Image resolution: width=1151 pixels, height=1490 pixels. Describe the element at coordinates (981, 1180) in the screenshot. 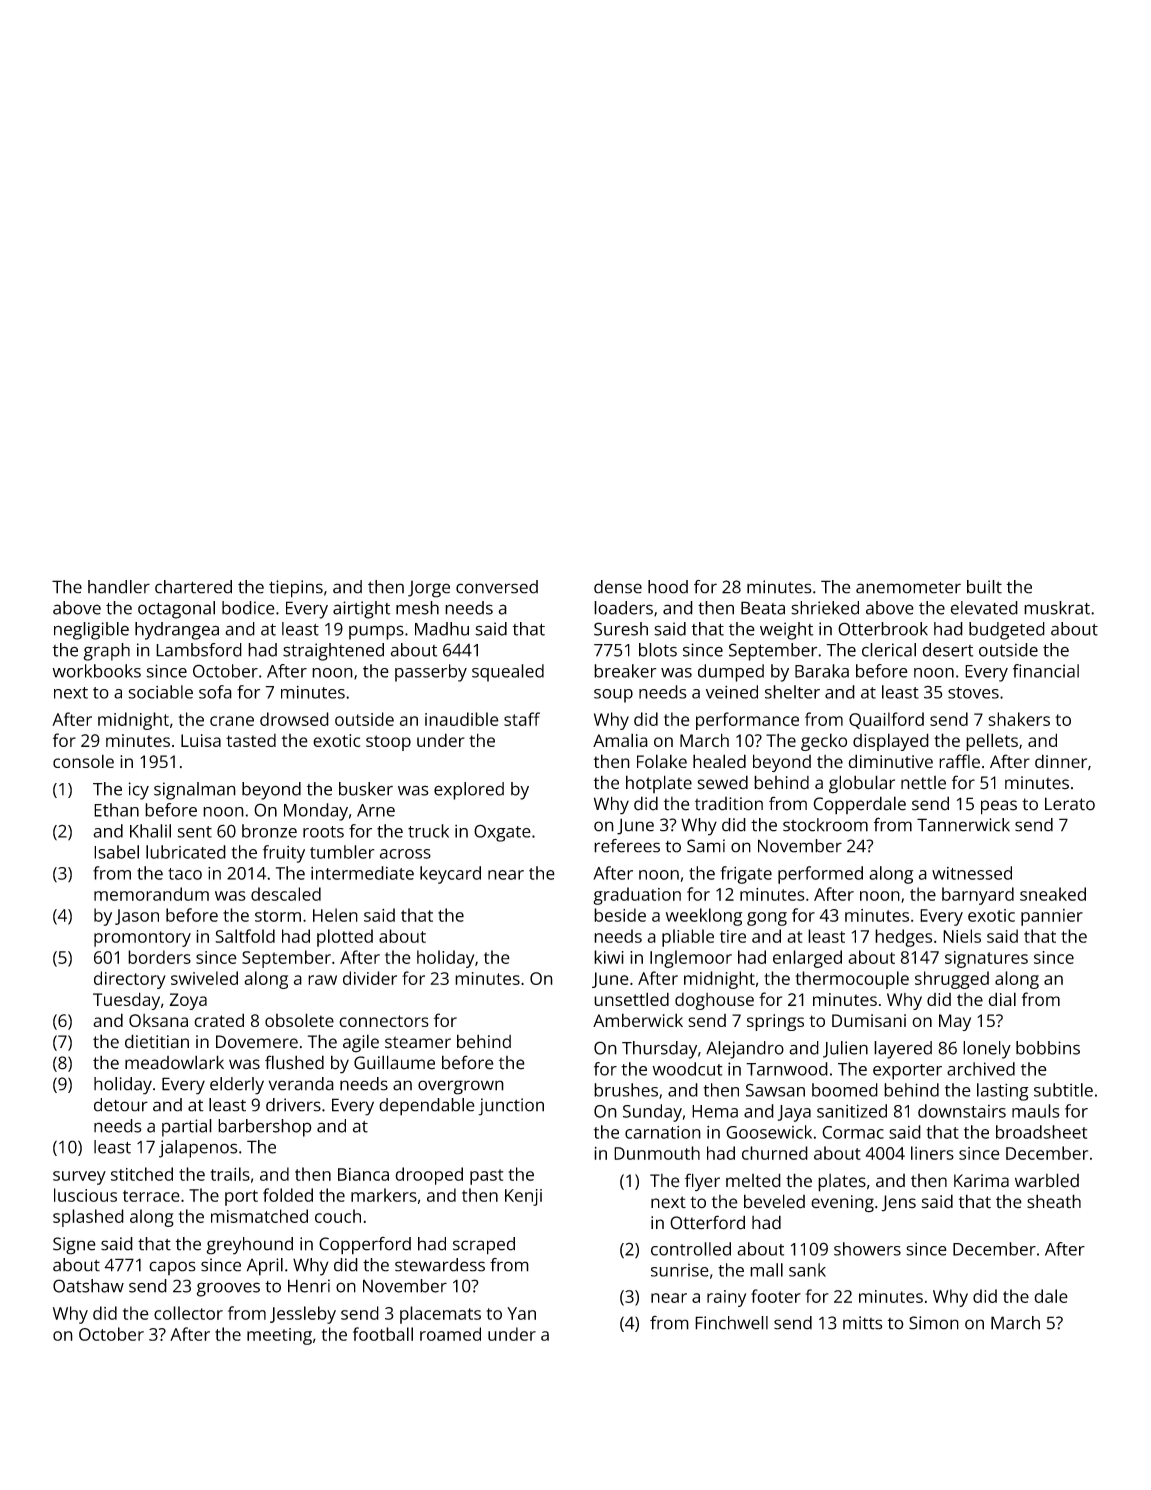

I see `Karima` at that location.
